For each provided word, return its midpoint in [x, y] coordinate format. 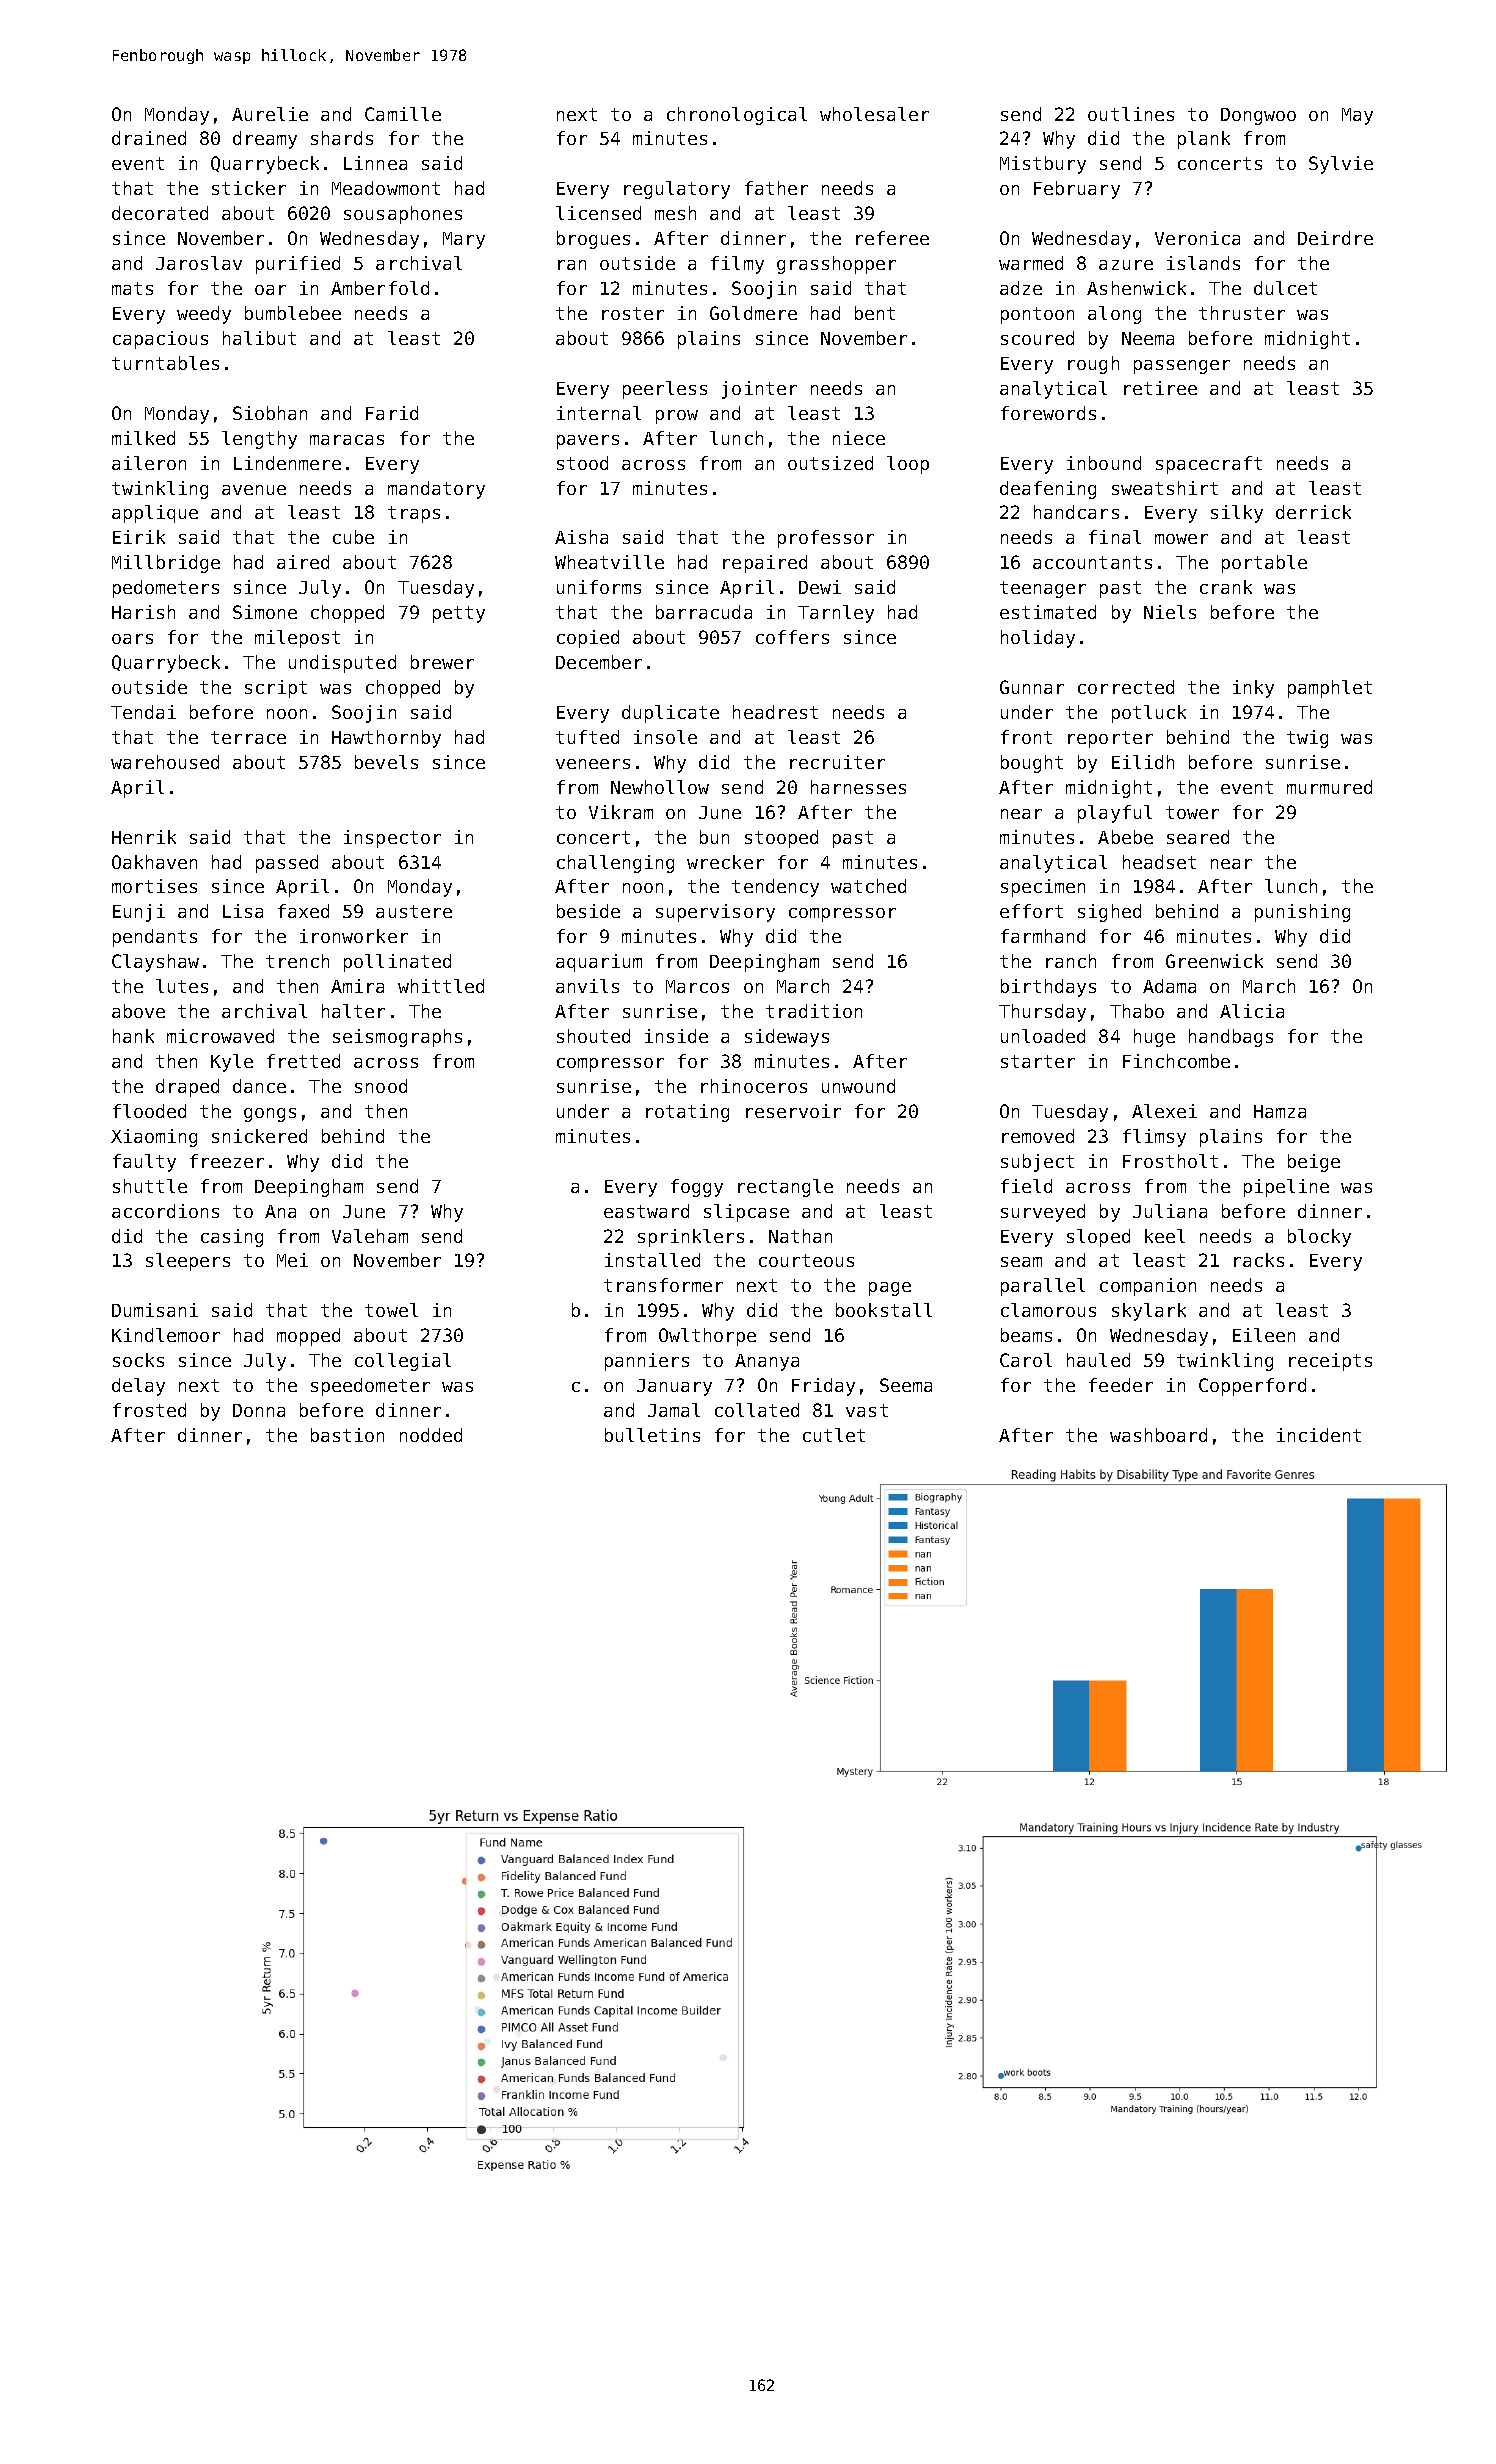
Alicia [1252, 1011]
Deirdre [1335, 238]
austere [414, 911]
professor [826, 539]
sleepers [188, 1262]
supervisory [715, 913]
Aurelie [270, 114]
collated [757, 1410]
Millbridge [166, 564]
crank [1226, 587]
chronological [737, 116]
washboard [1158, 1435]
